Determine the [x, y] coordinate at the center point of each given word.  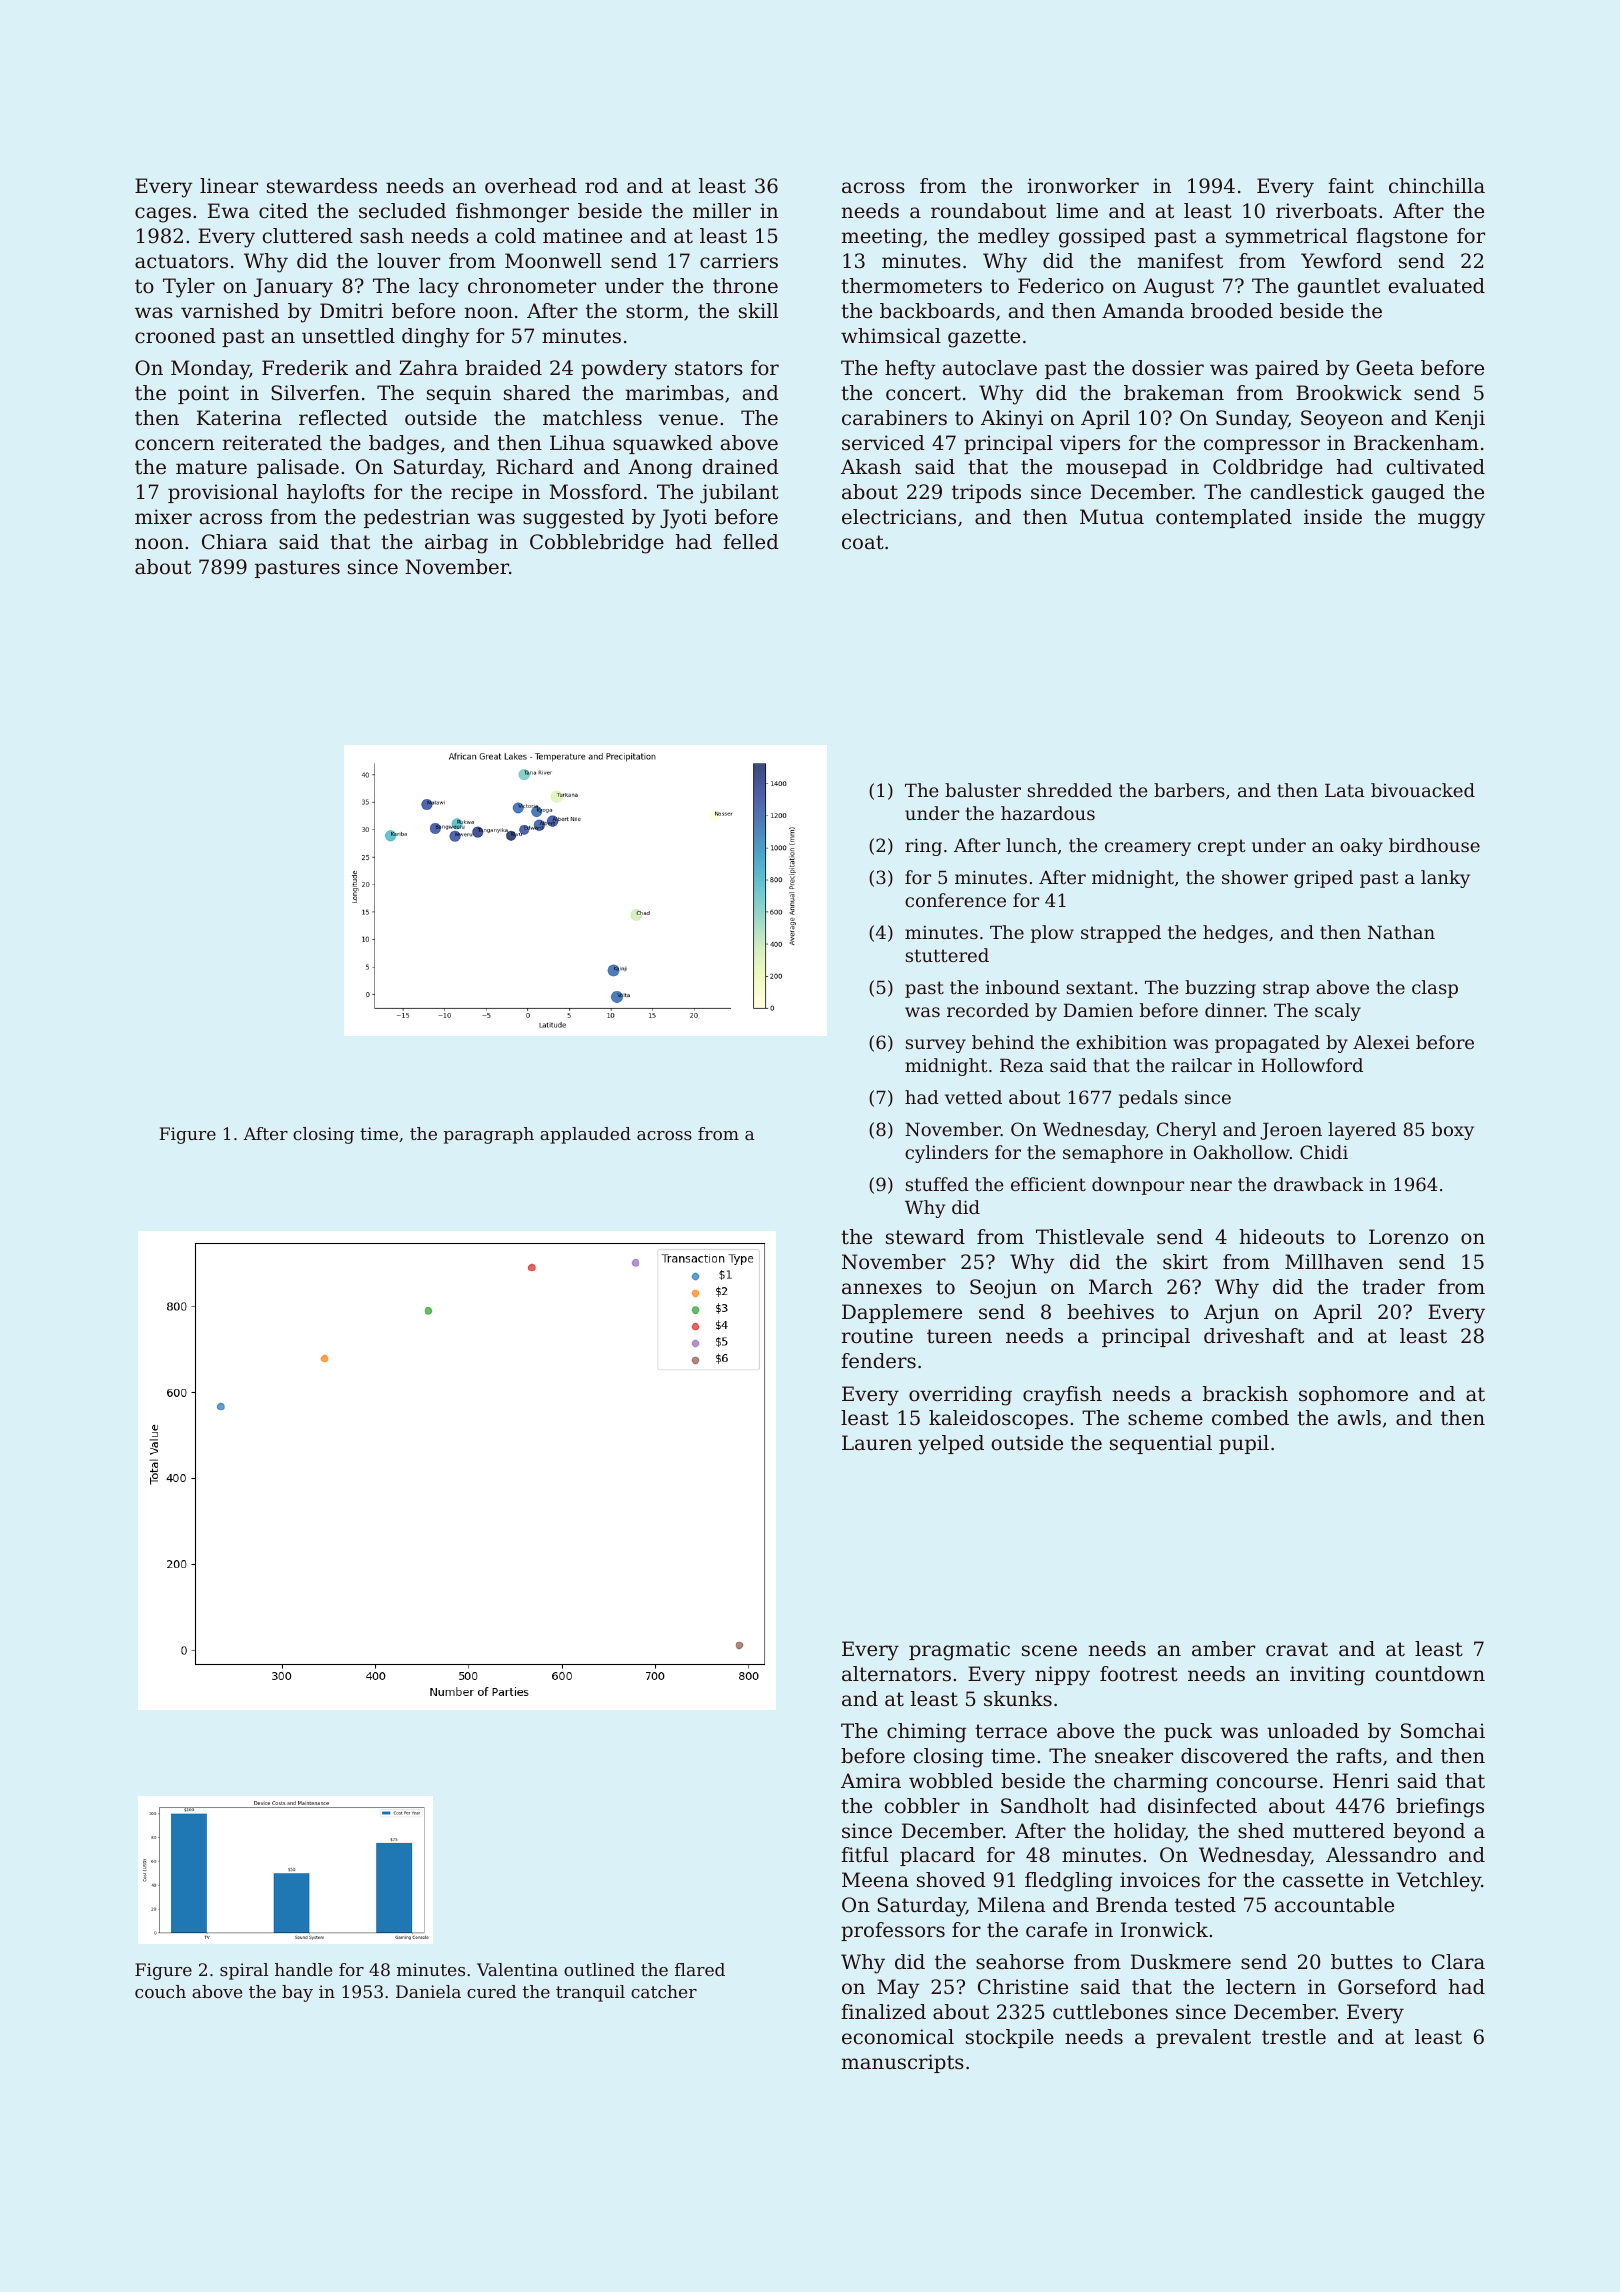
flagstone [1402, 238]
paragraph [489, 1135]
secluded [402, 211]
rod [601, 186]
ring [923, 847]
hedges [1235, 934]
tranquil [590, 1993]
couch [160, 1991]
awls [1359, 1418]
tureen [959, 1336]
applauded [585, 1135]
